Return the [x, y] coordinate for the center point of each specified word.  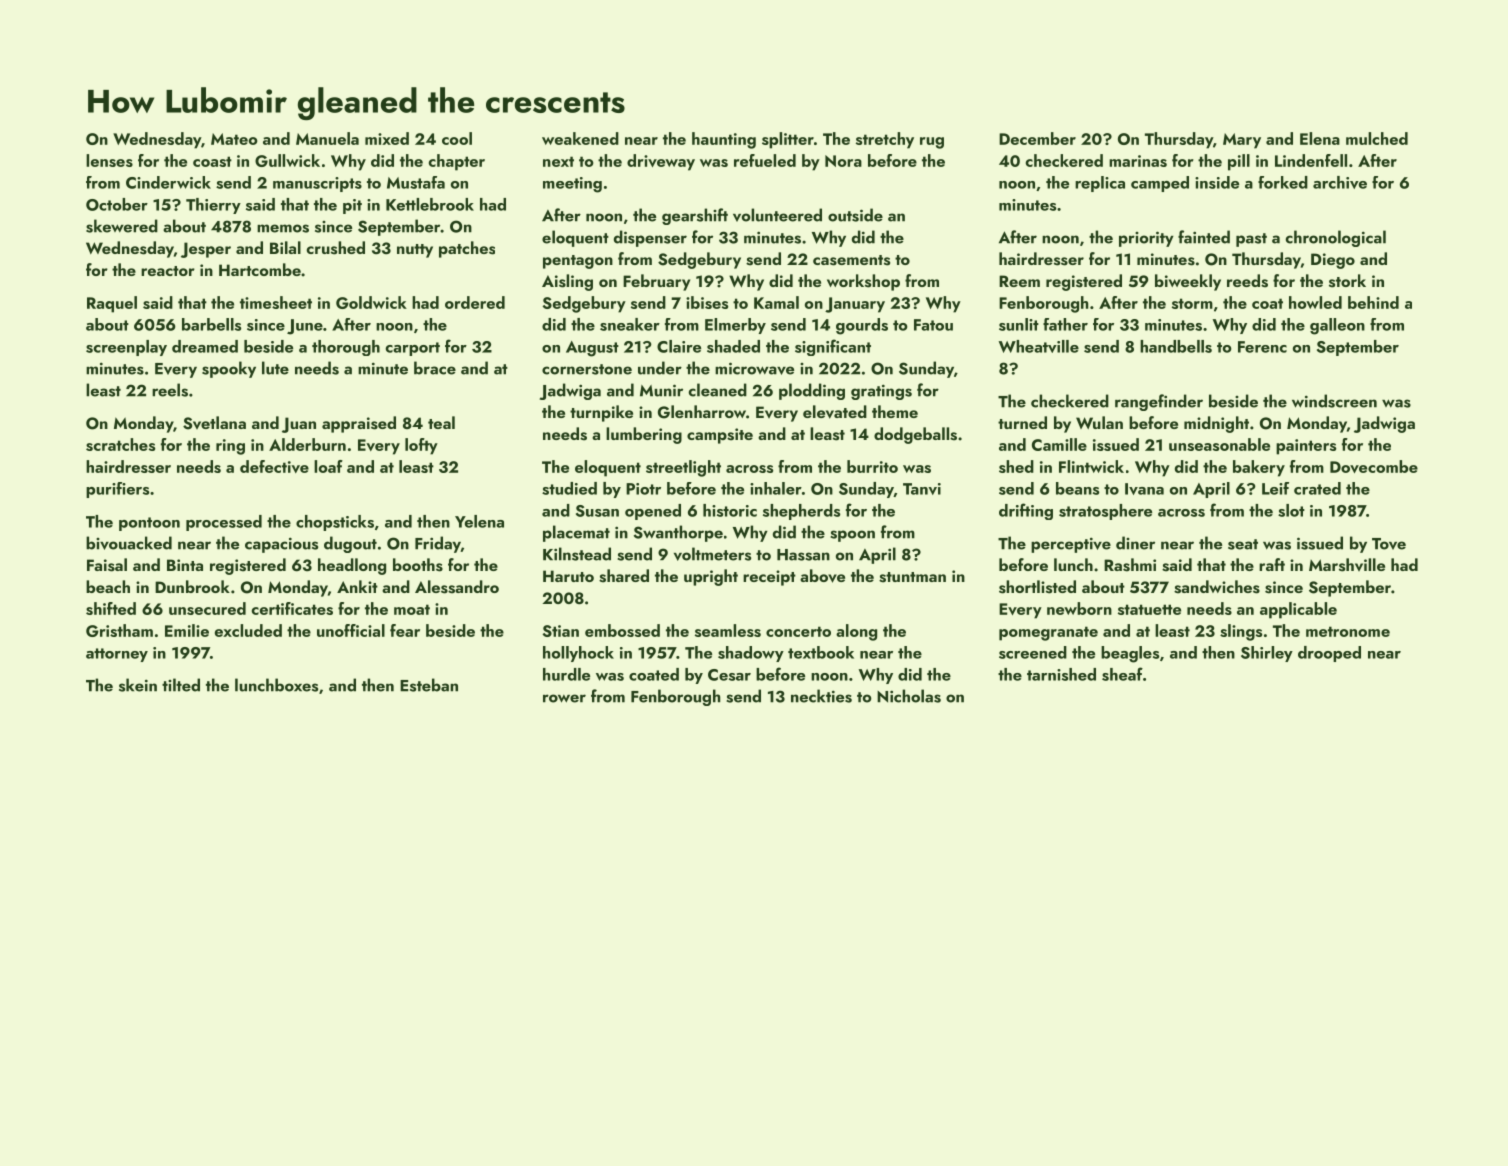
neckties [821, 696]
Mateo [234, 139]
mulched [1377, 138]
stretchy [885, 140]
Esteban [429, 685]
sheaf [1122, 674]
